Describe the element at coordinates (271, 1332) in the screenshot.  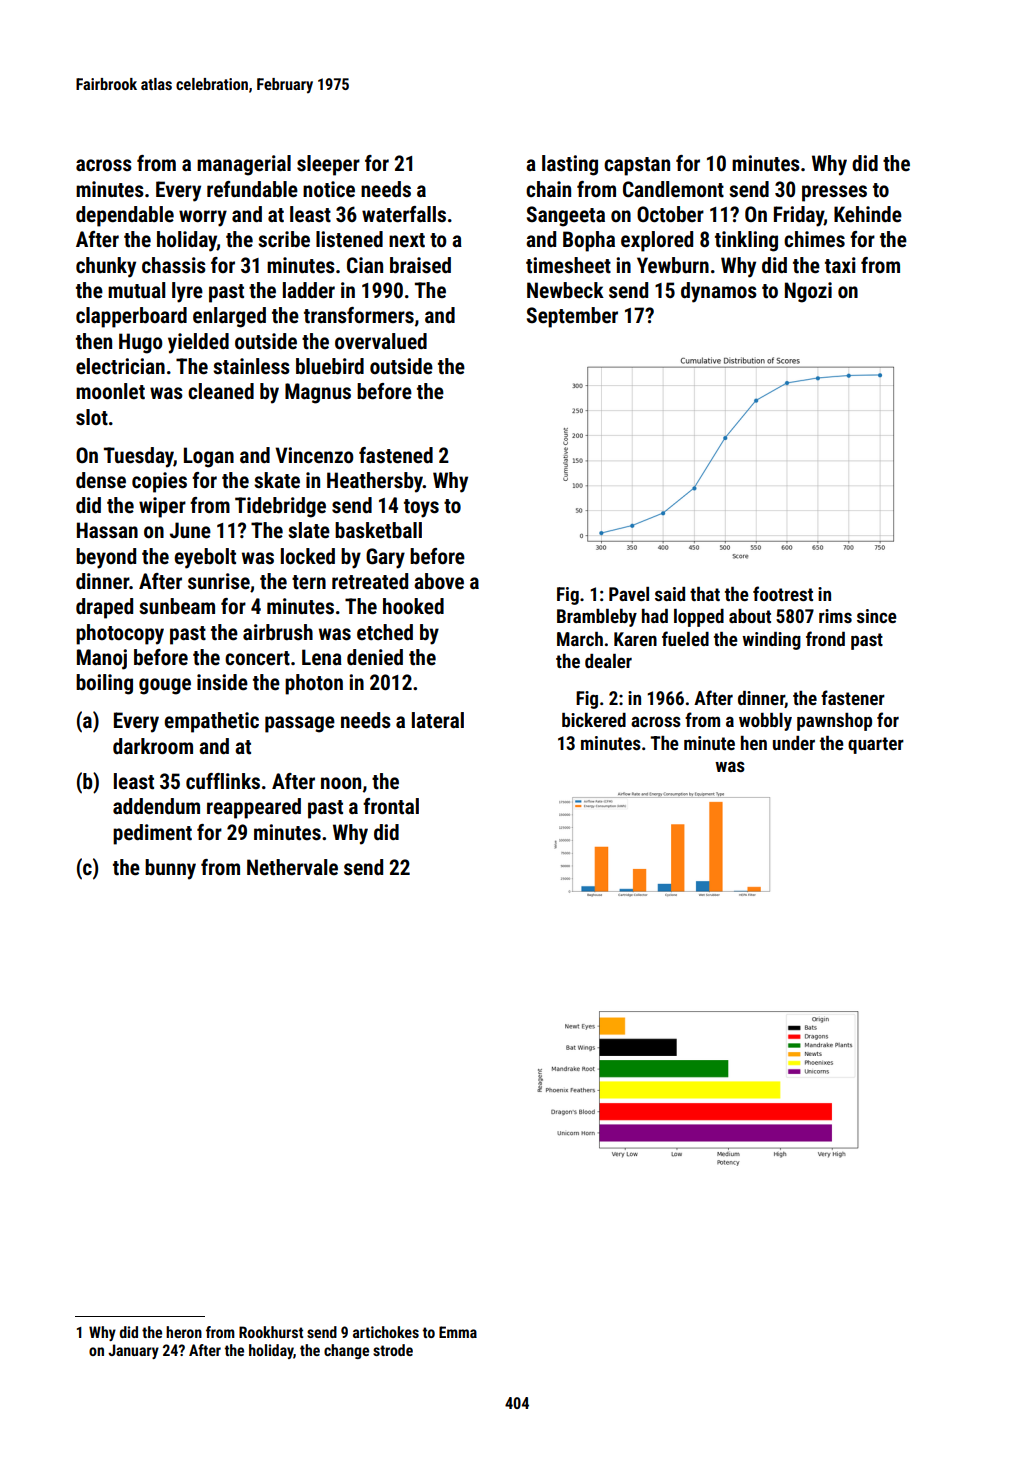
I see `Rookhurst` at that location.
